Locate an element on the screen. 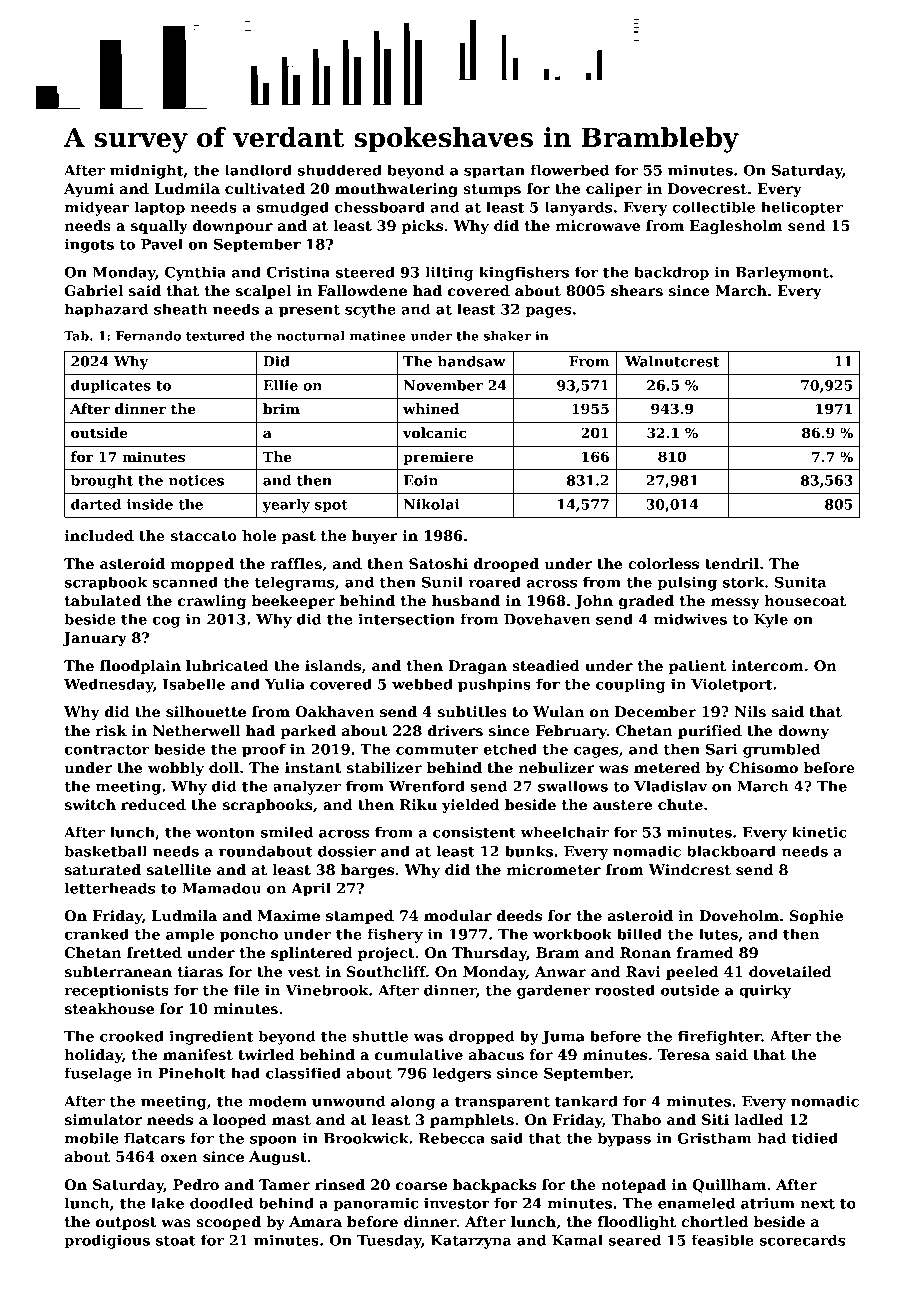  Gristham is located at coordinates (714, 1138).
